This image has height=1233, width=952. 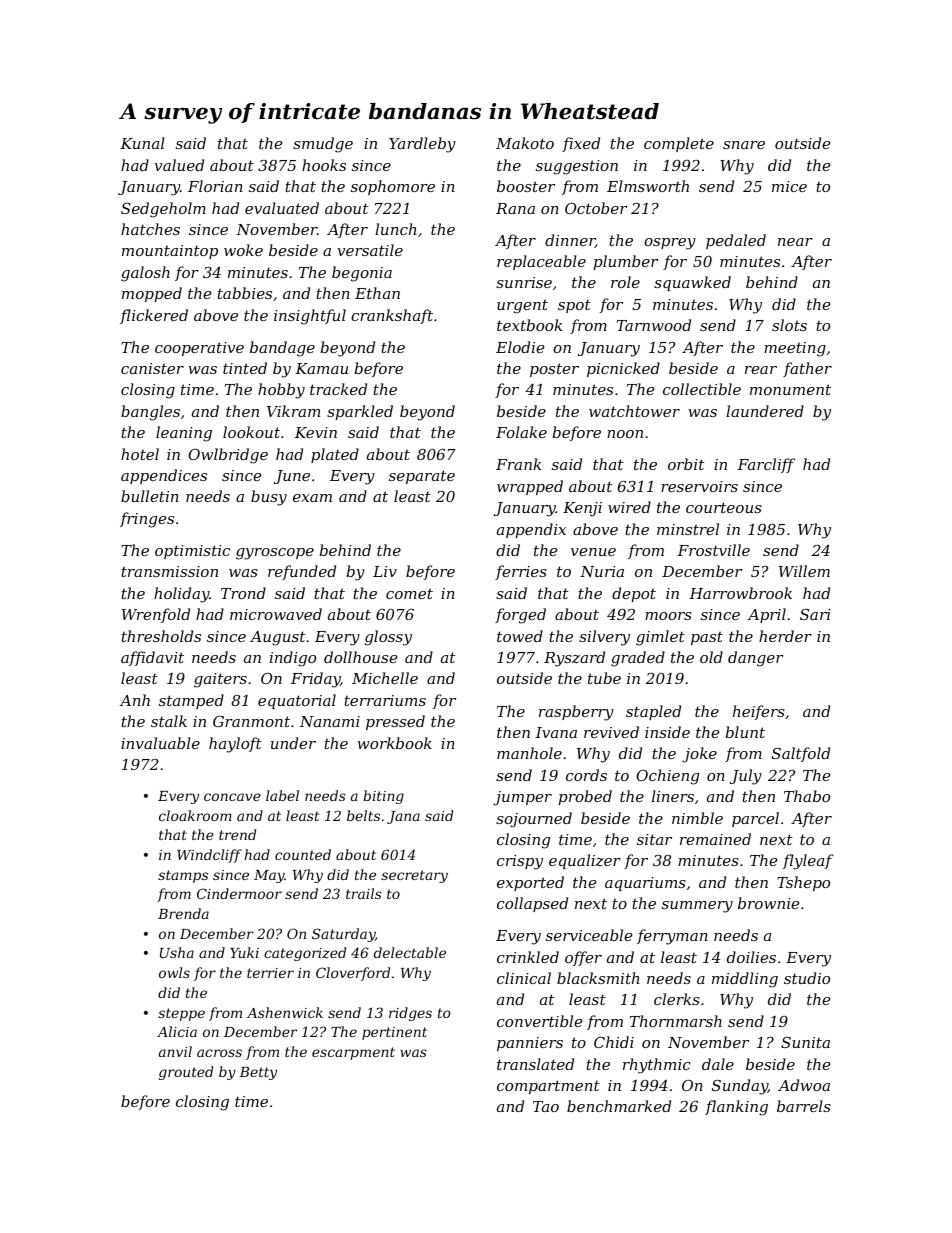 I want to click on Ivana, so click(x=556, y=732).
